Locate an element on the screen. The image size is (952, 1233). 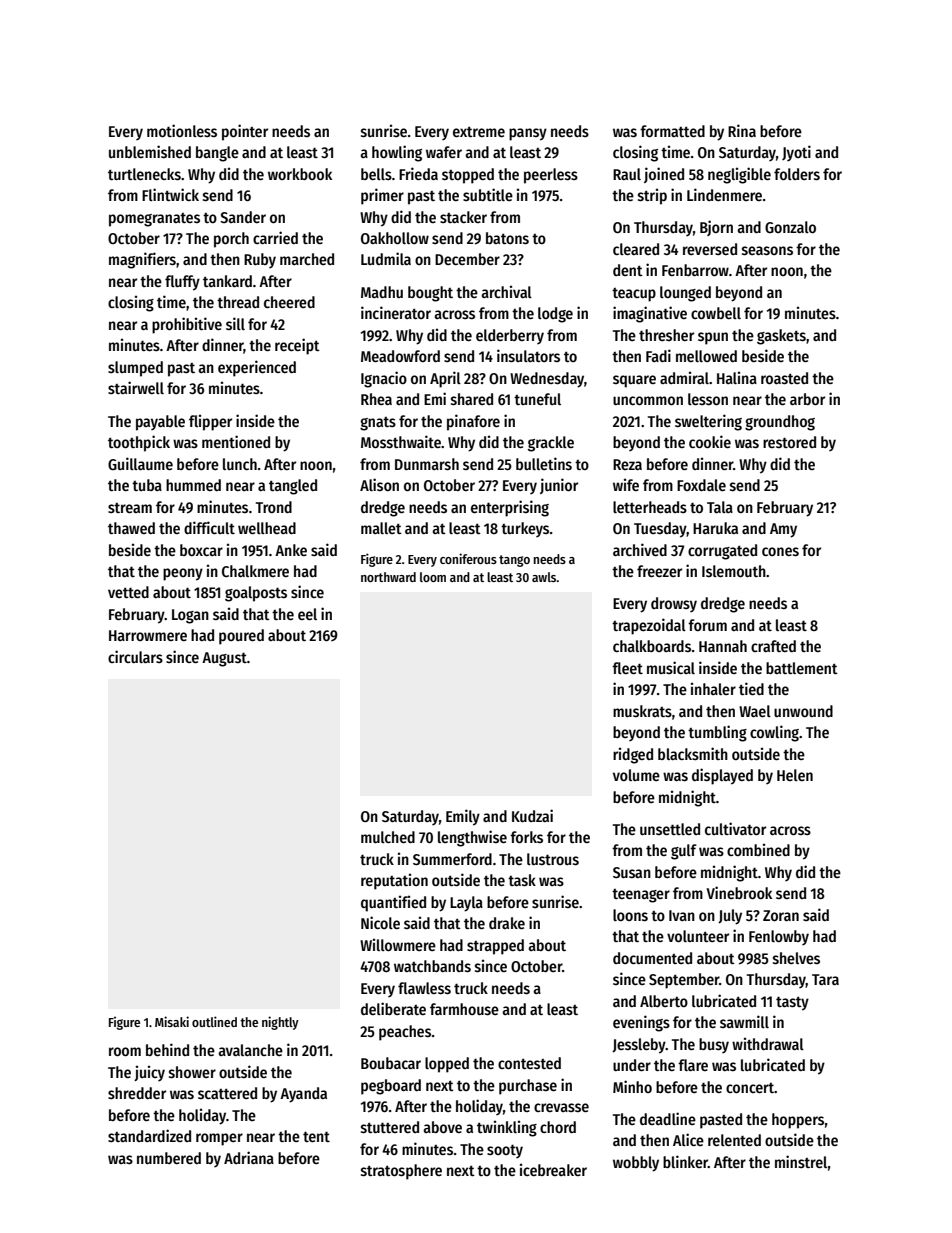
Emily is located at coordinates (463, 817).
